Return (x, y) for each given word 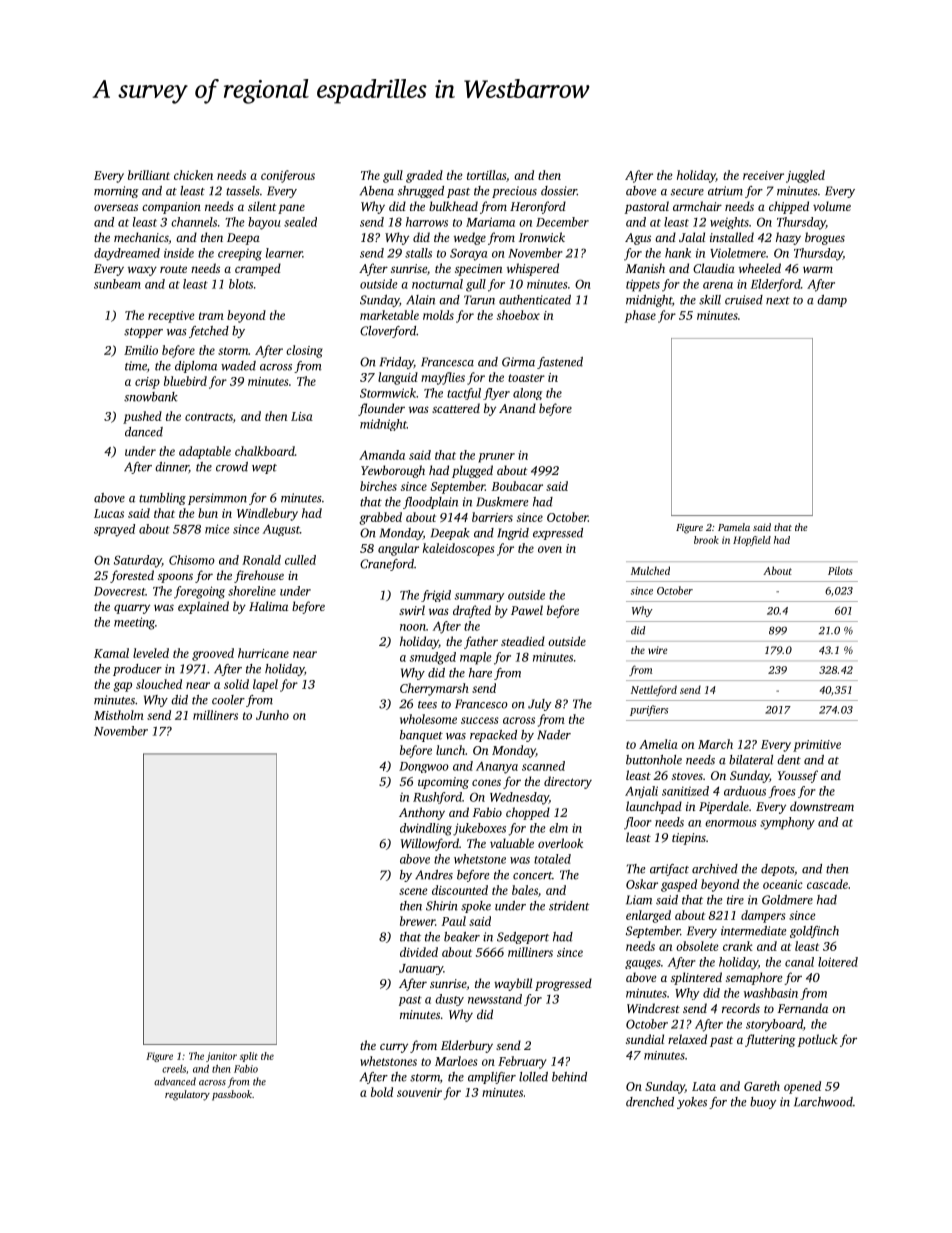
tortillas (486, 175)
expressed (558, 534)
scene (413, 891)
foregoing (199, 592)
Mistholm (119, 715)
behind (569, 1077)
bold (382, 1092)
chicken (193, 175)
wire (657, 650)
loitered (838, 962)
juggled (805, 176)
